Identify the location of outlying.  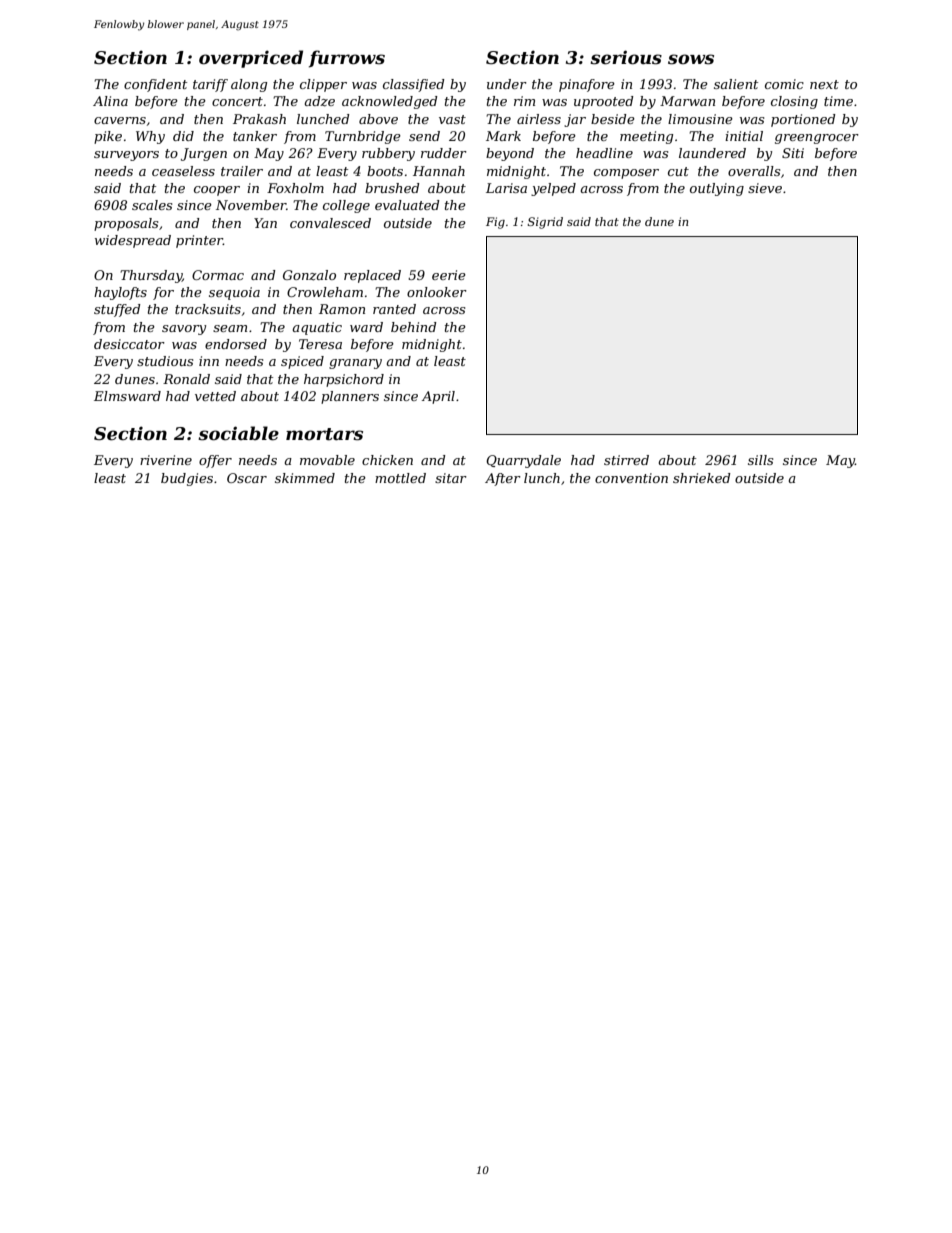
(717, 189).
